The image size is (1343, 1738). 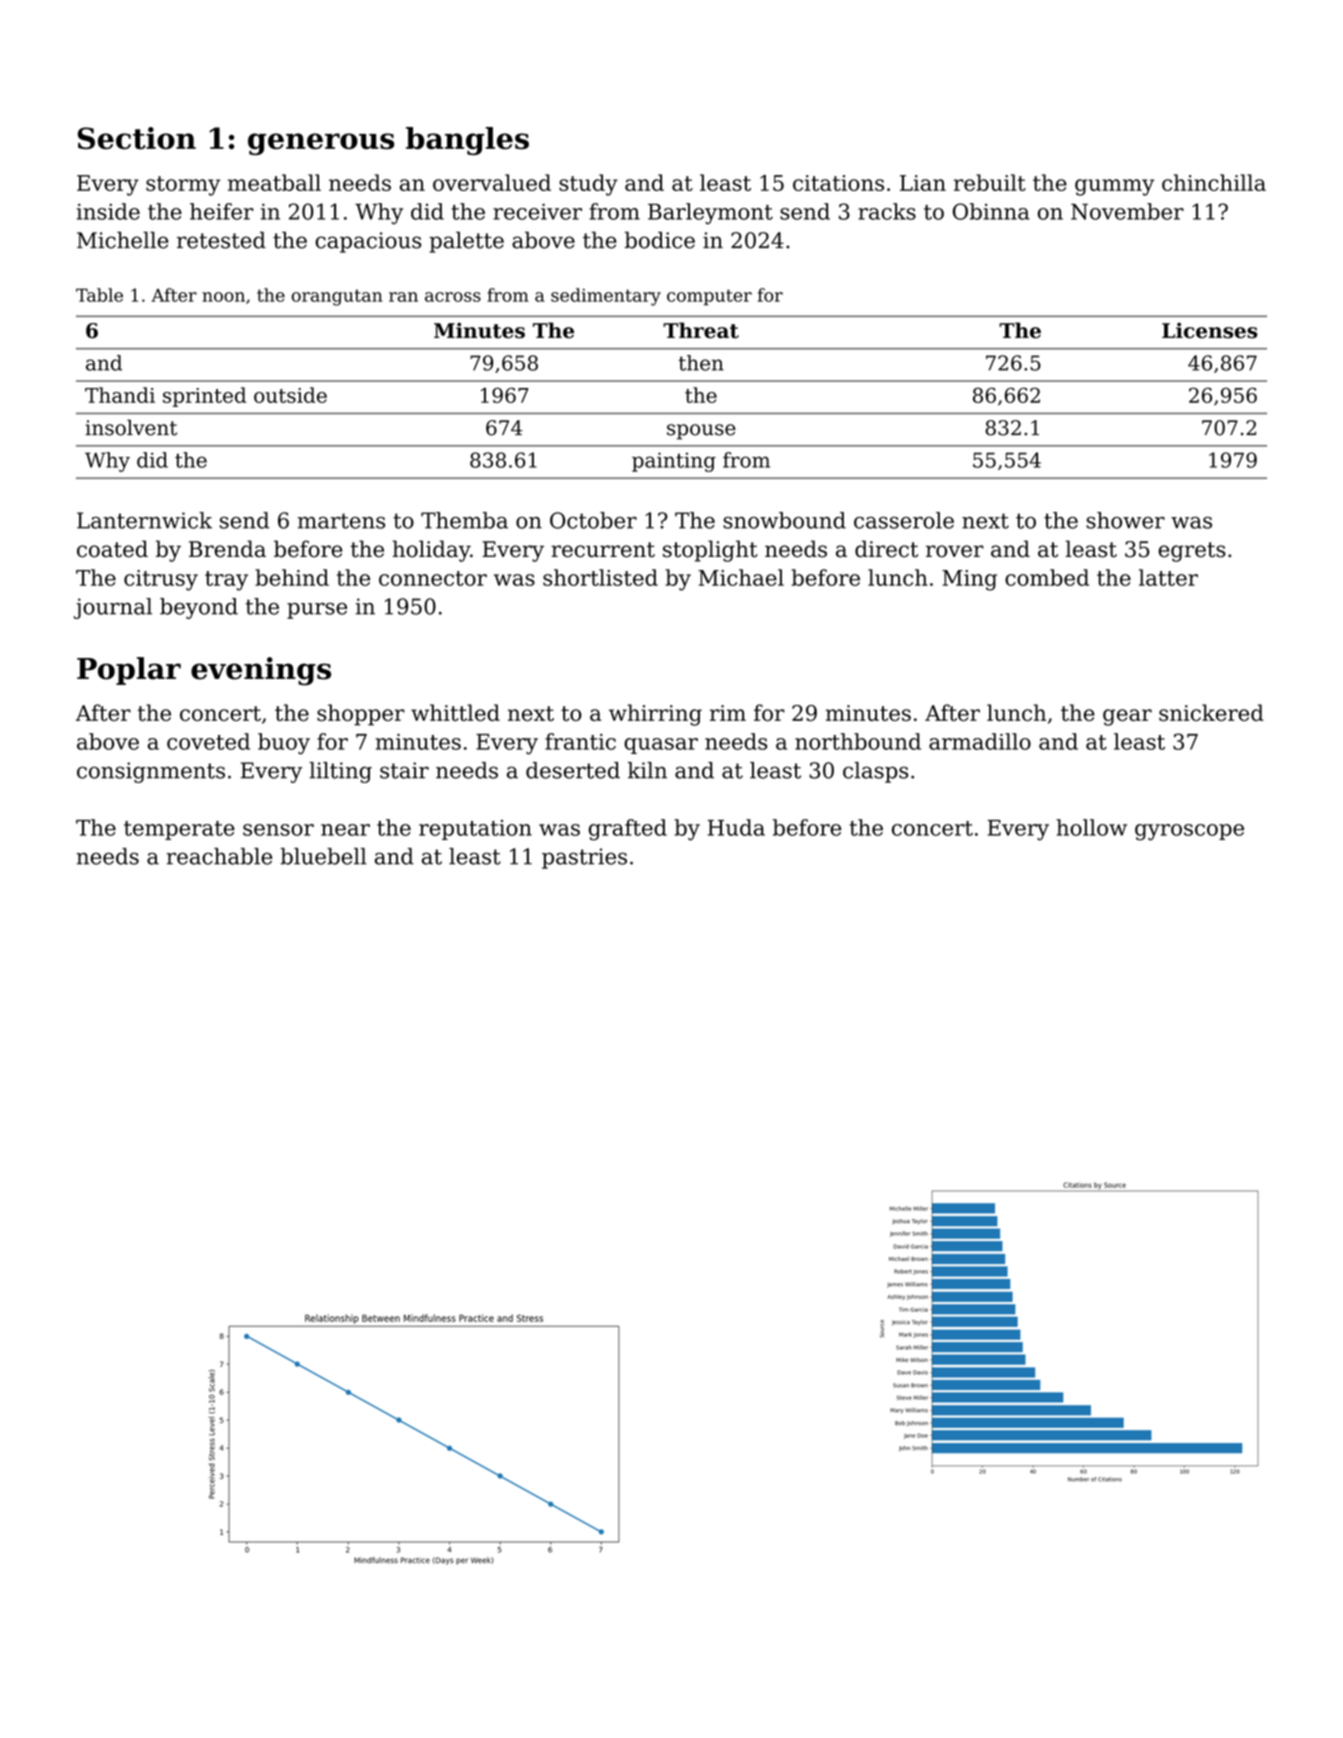 What do you see at coordinates (1209, 330) in the screenshot?
I see `Licenses` at bounding box center [1209, 330].
